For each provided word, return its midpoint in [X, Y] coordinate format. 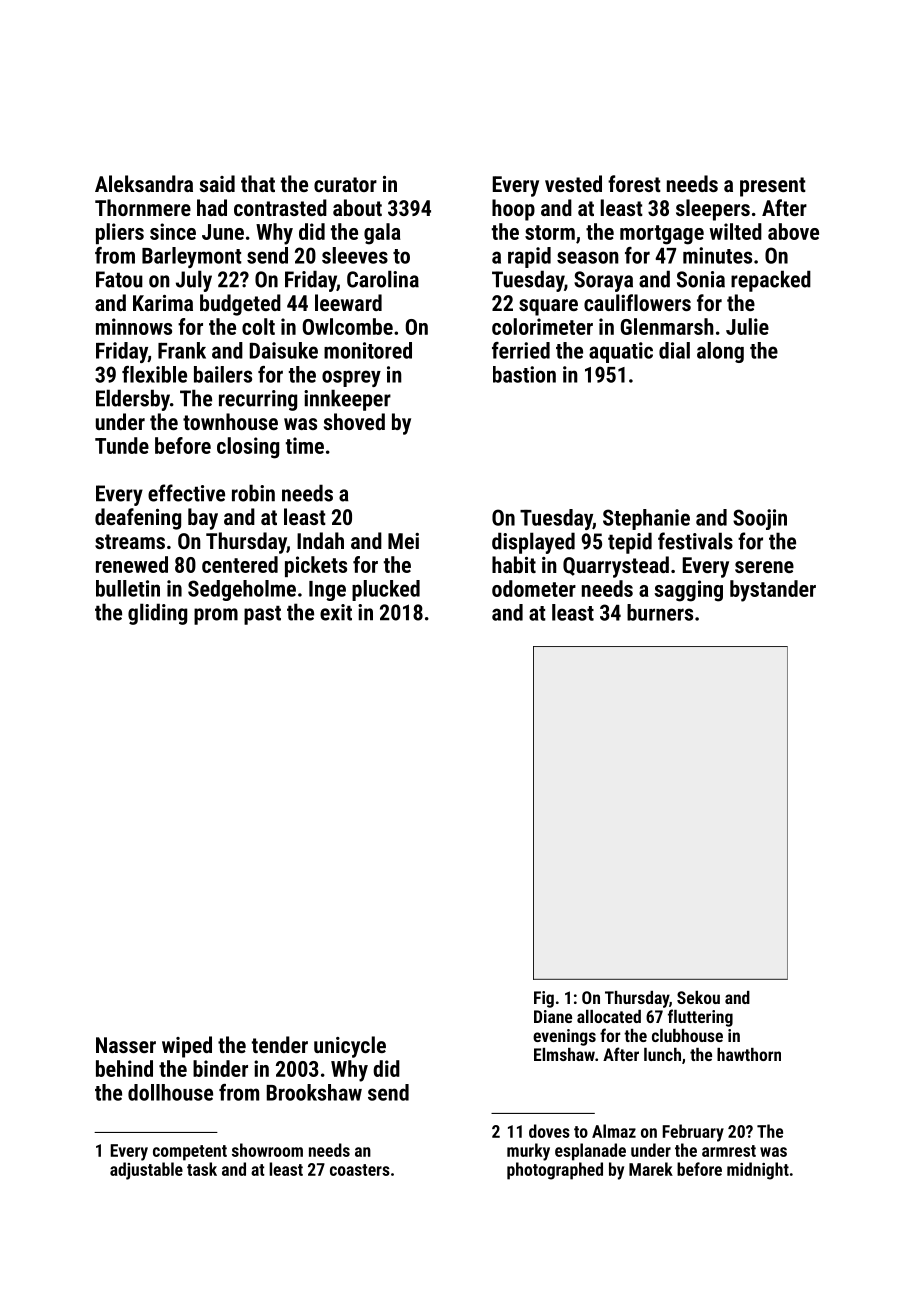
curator [345, 184]
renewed [132, 564]
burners [660, 612]
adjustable [146, 1171]
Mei [403, 541]
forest [634, 183]
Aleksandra [144, 183]
